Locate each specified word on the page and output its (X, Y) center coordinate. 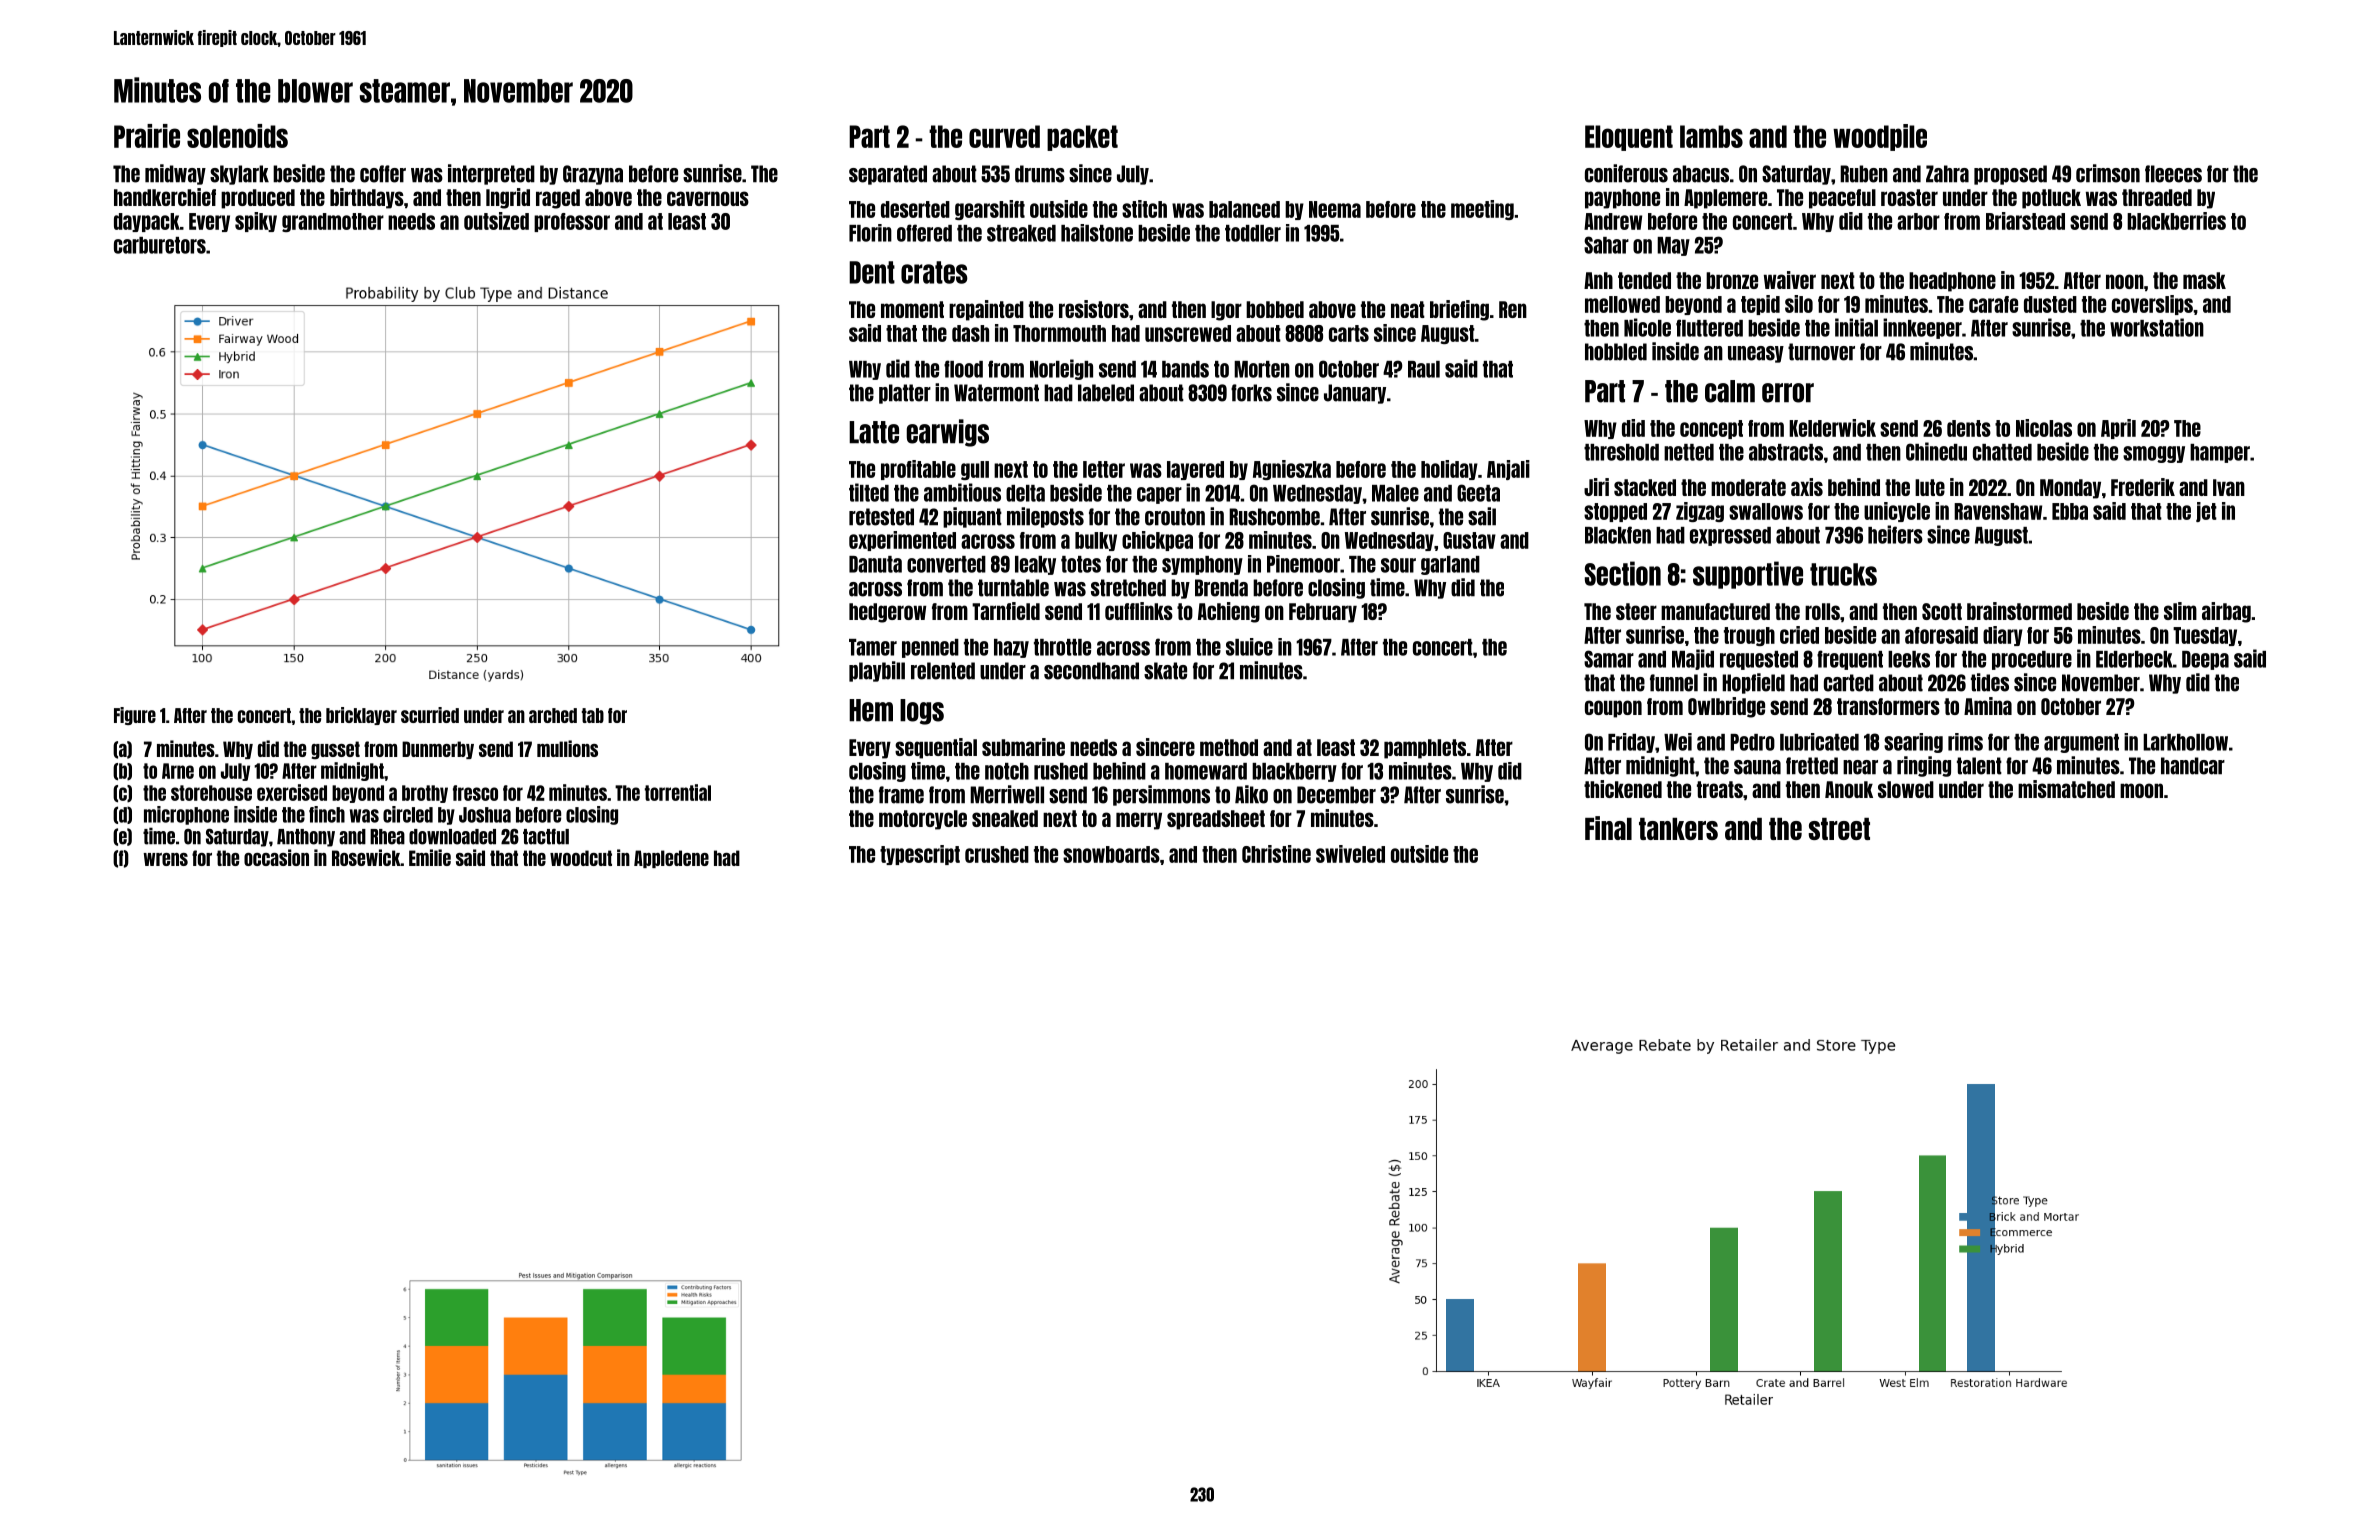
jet (2206, 512)
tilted (869, 492)
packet (1082, 138)
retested (881, 517)
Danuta (875, 564)
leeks (1909, 659)
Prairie (147, 136)
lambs (1711, 136)
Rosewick (366, 857)
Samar (1609, 659)
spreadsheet (1216, 820)
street (1839, 829)
